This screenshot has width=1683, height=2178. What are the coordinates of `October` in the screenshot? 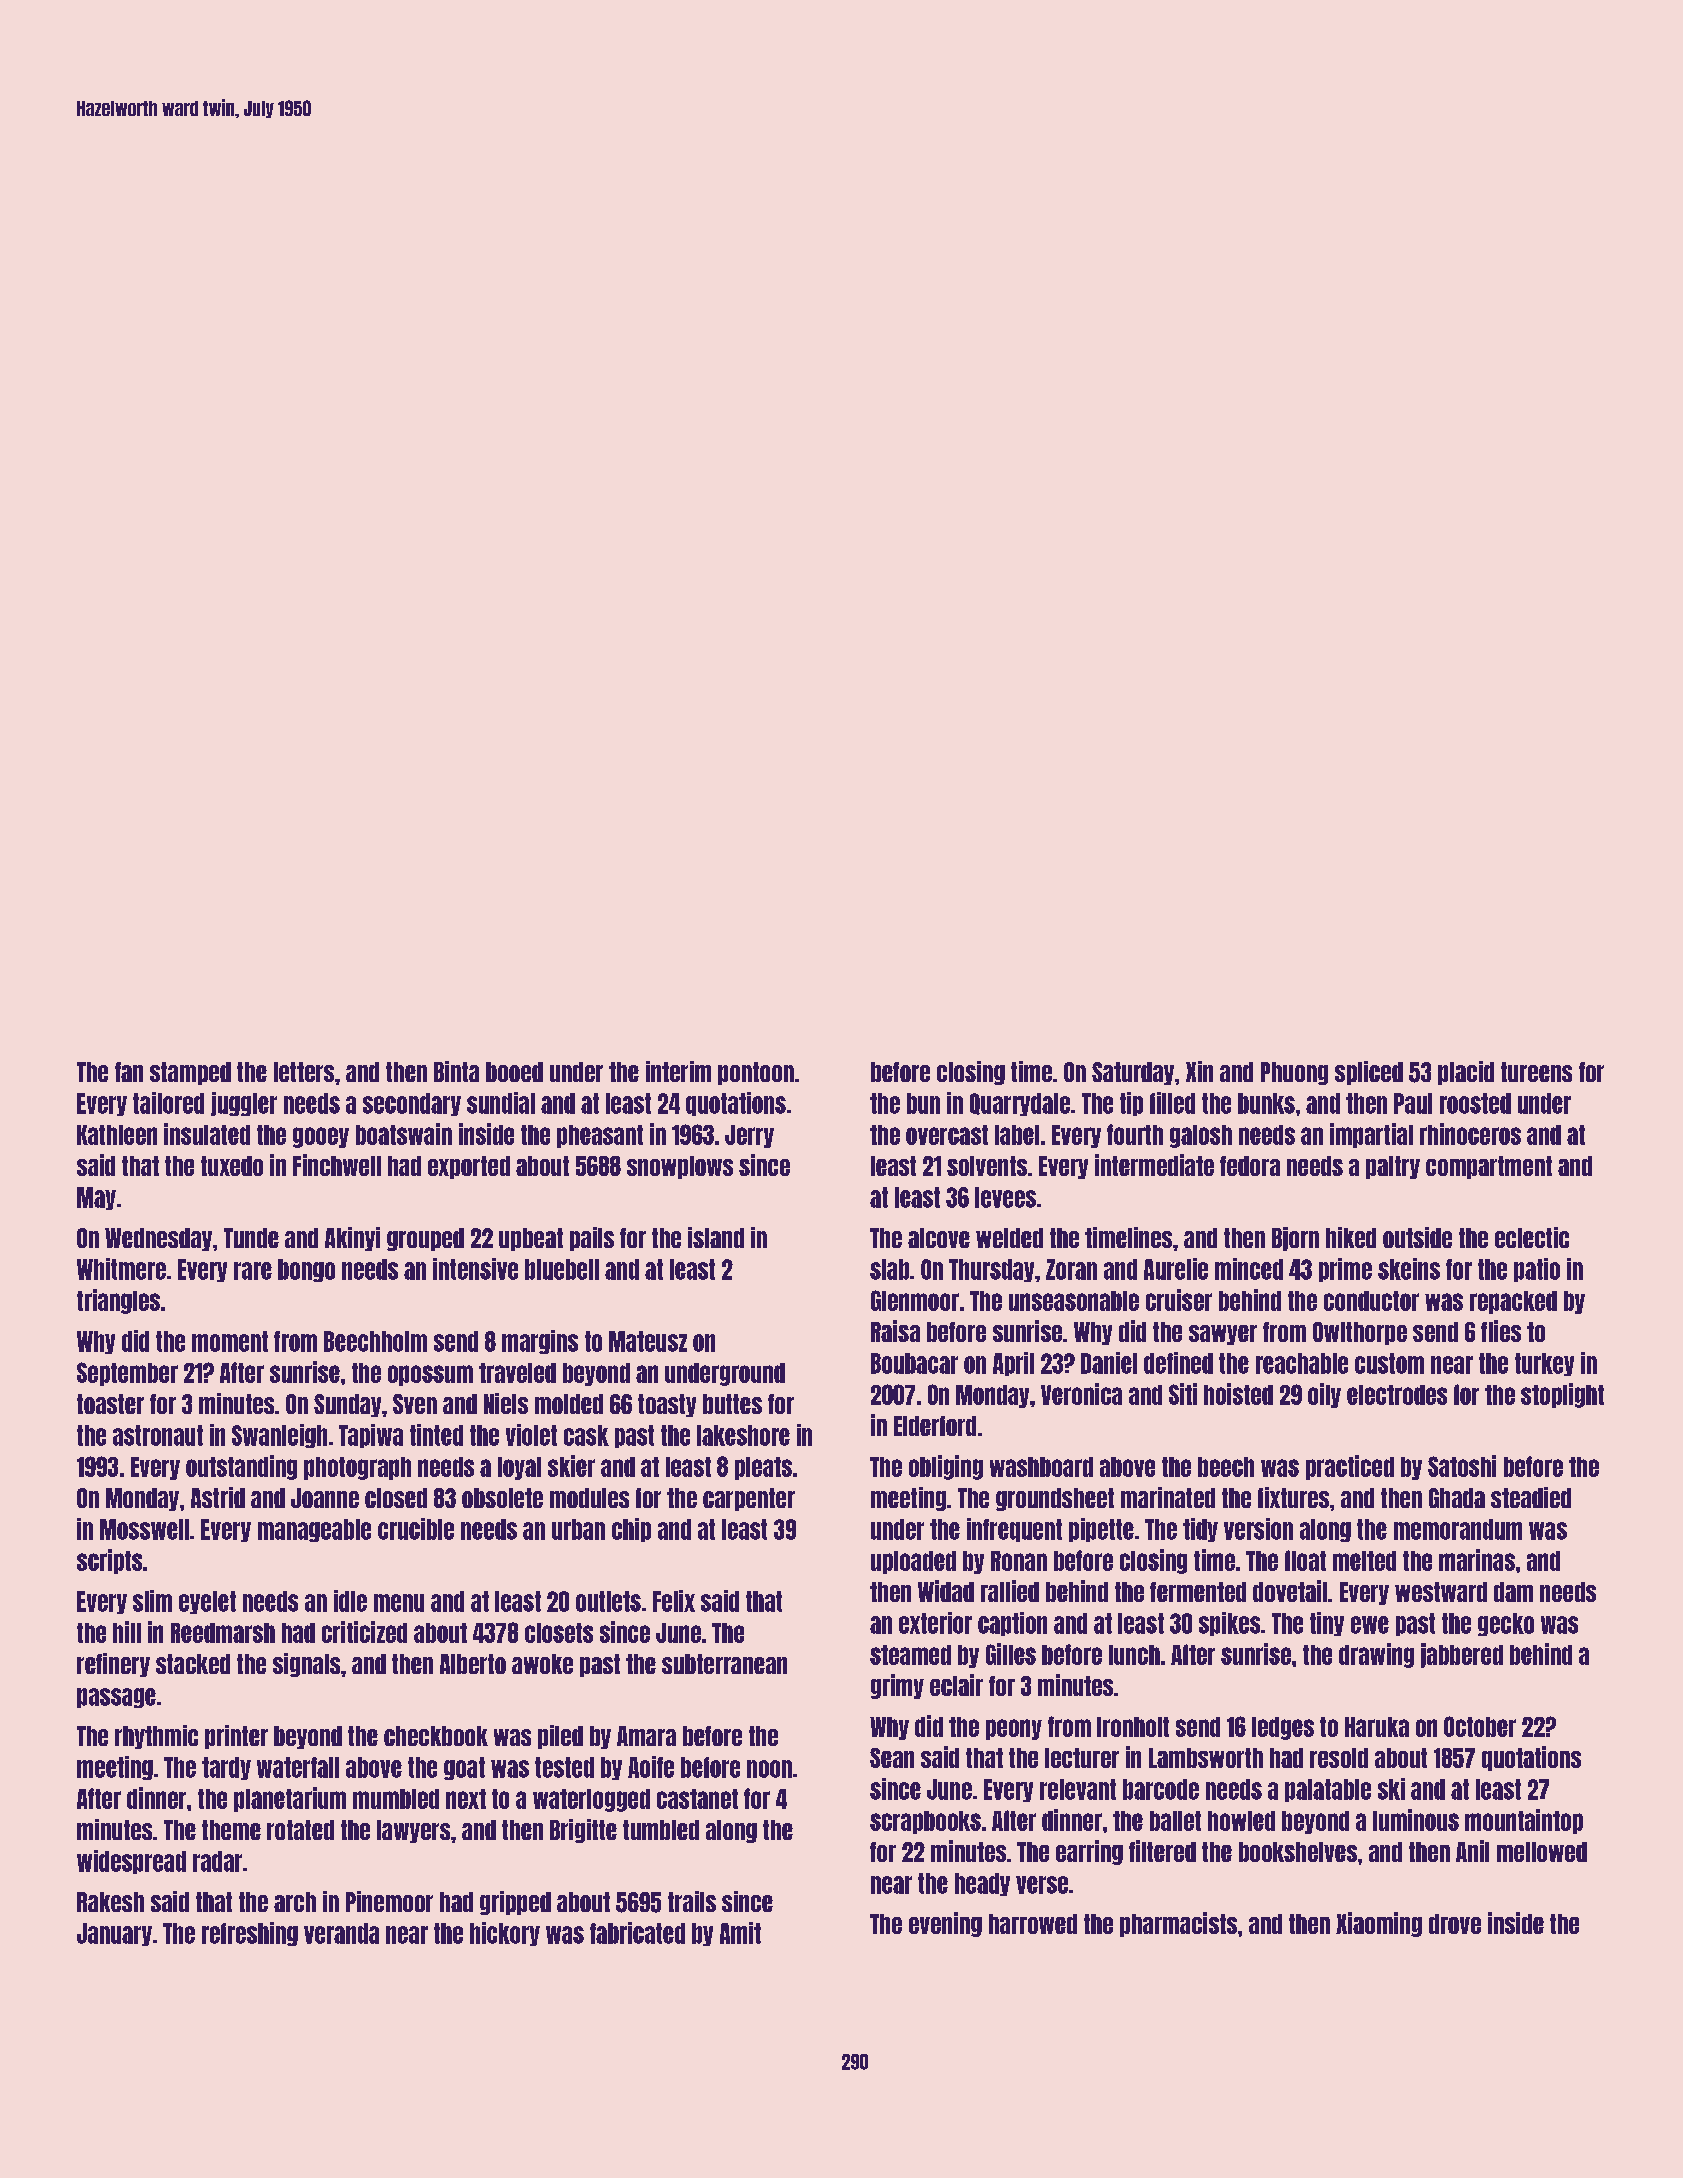 It's located at (1480, 1726).
